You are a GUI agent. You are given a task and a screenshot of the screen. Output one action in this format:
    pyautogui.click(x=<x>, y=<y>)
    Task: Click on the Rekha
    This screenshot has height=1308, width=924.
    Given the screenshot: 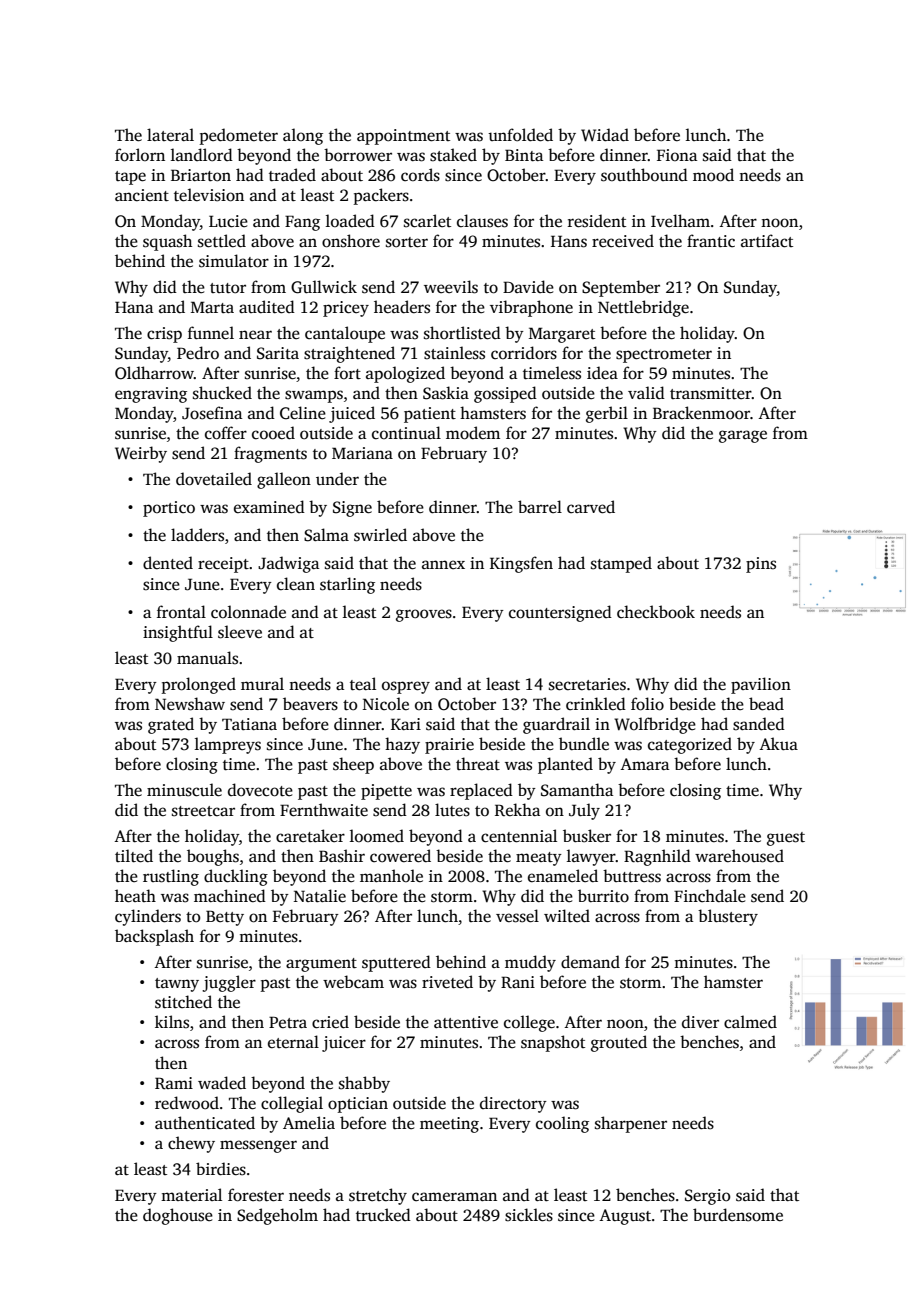 What is the action you would take?
    pyautogui.click(x=517, y=809)
